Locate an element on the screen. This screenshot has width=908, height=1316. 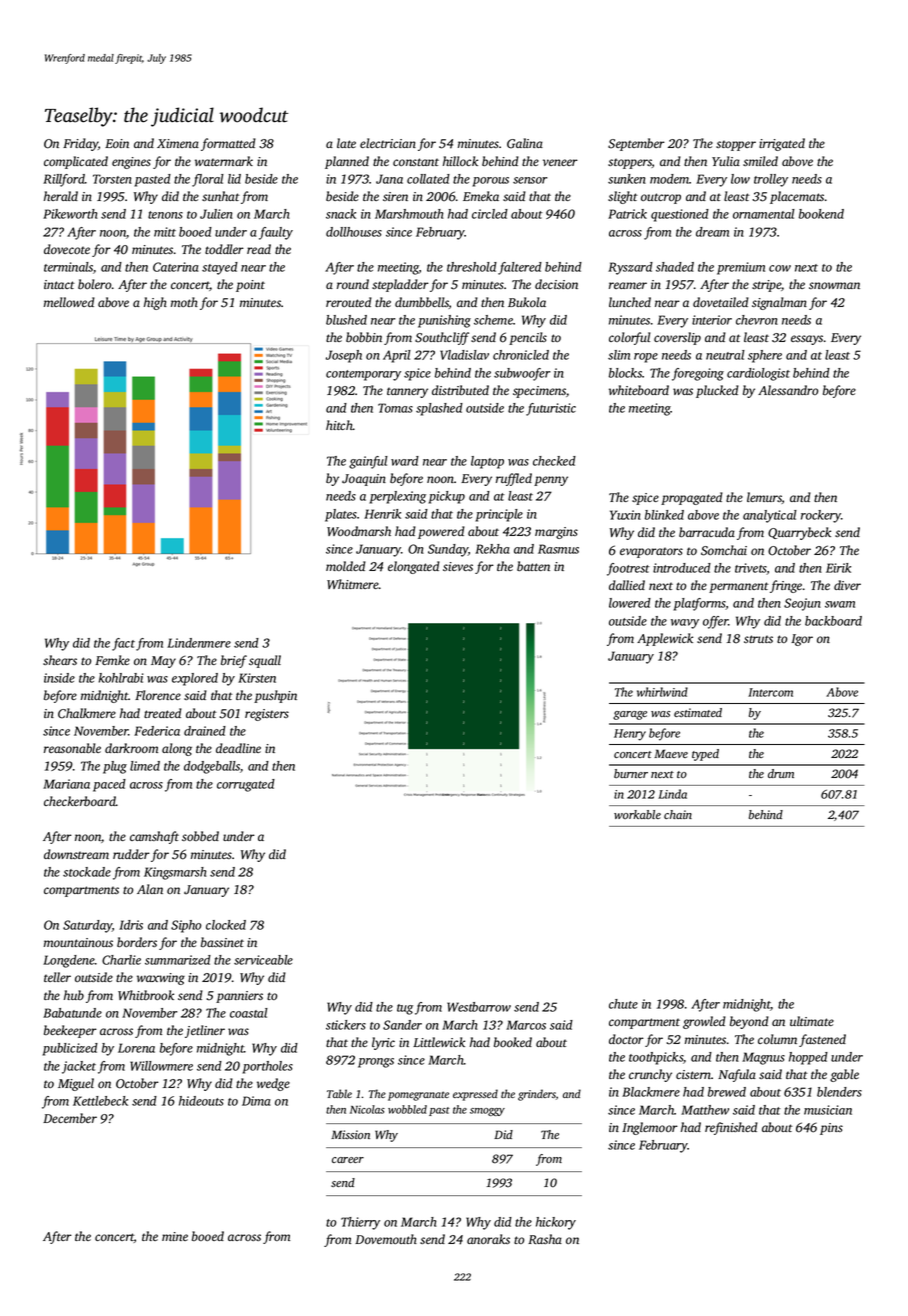
mine is located at coordinates (175, 1236).
